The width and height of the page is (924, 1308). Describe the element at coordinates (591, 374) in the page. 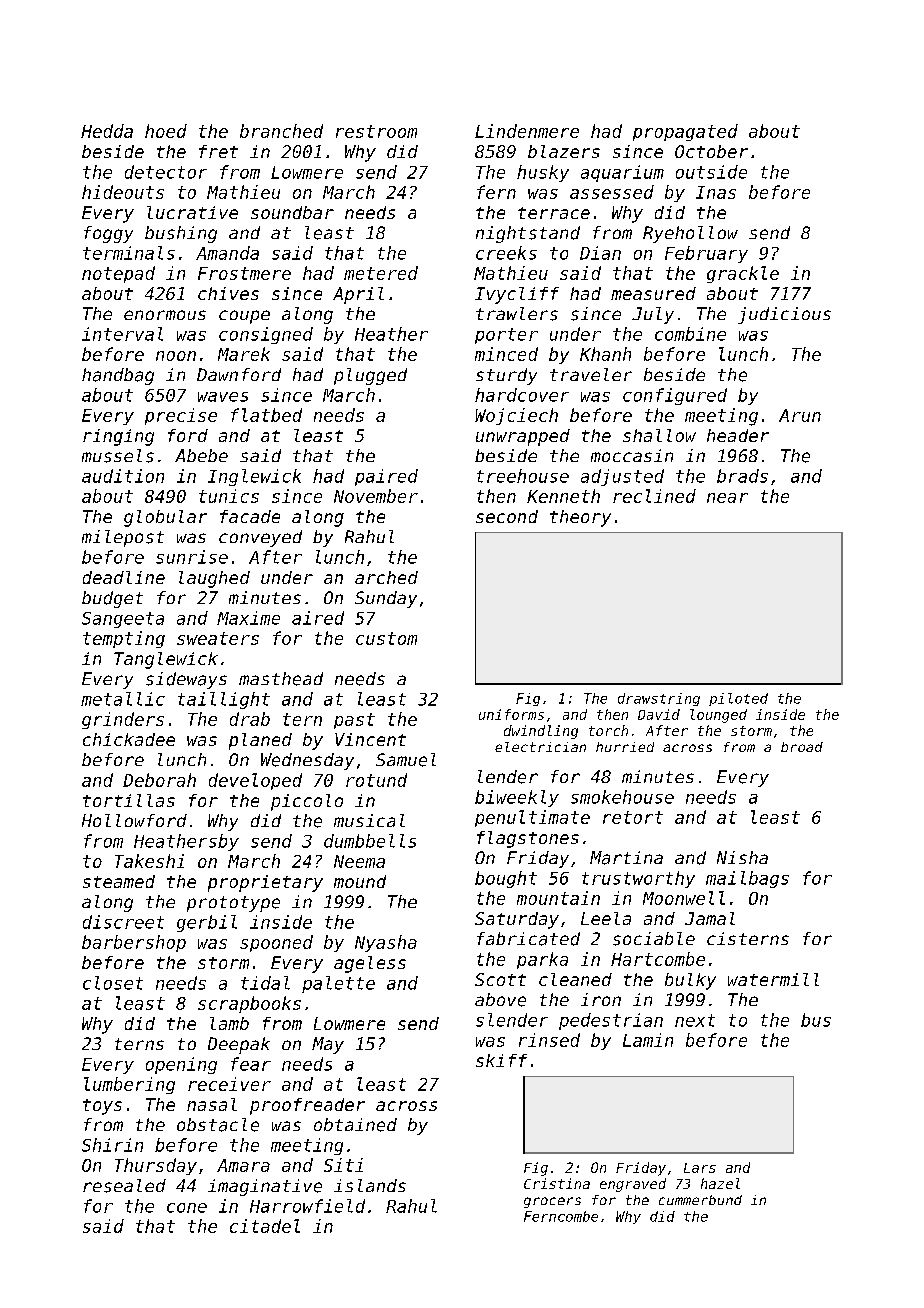

I see `traveler` at that location.
